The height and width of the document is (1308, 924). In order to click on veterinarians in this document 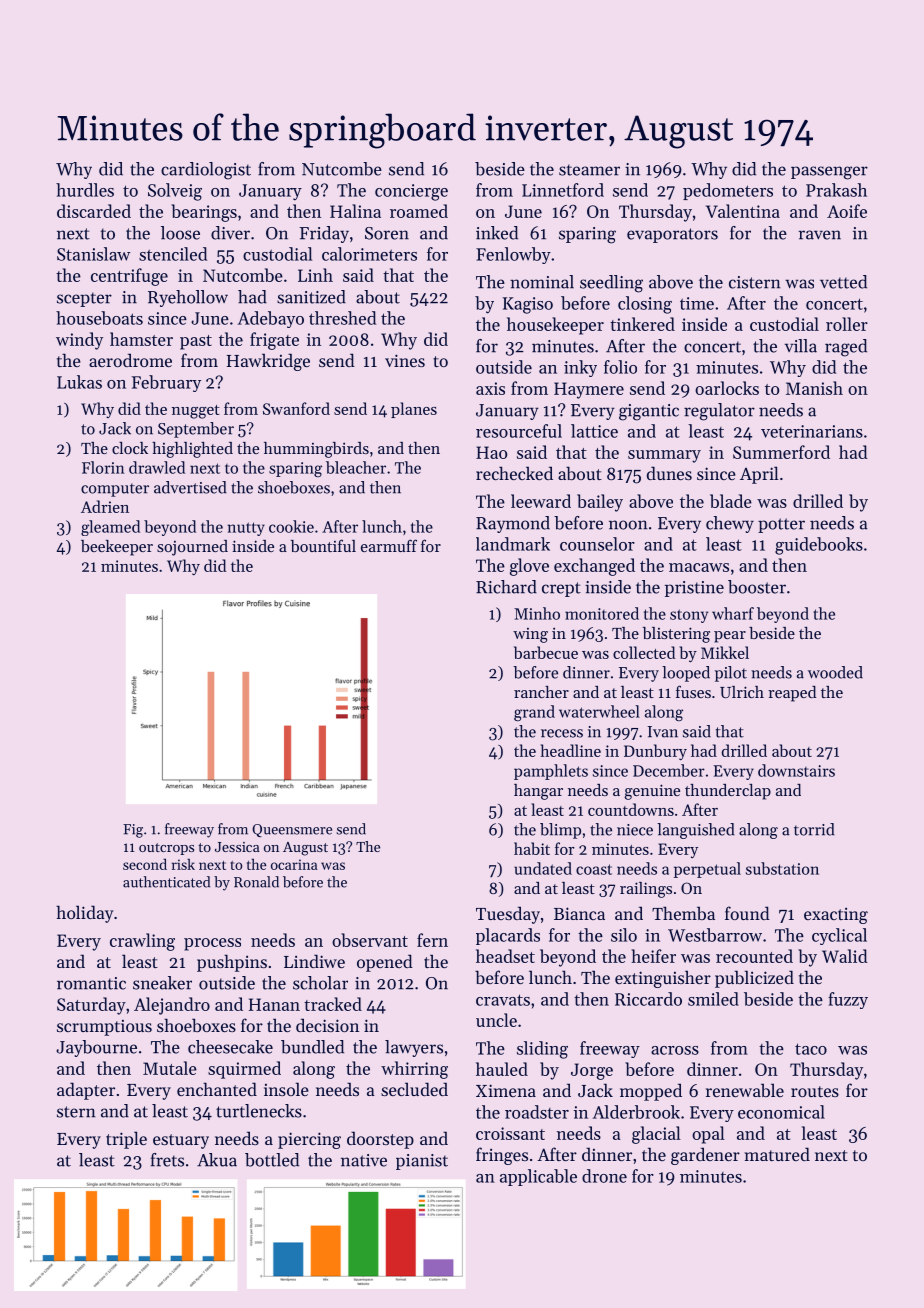, I will do `click(812, 431)`.
